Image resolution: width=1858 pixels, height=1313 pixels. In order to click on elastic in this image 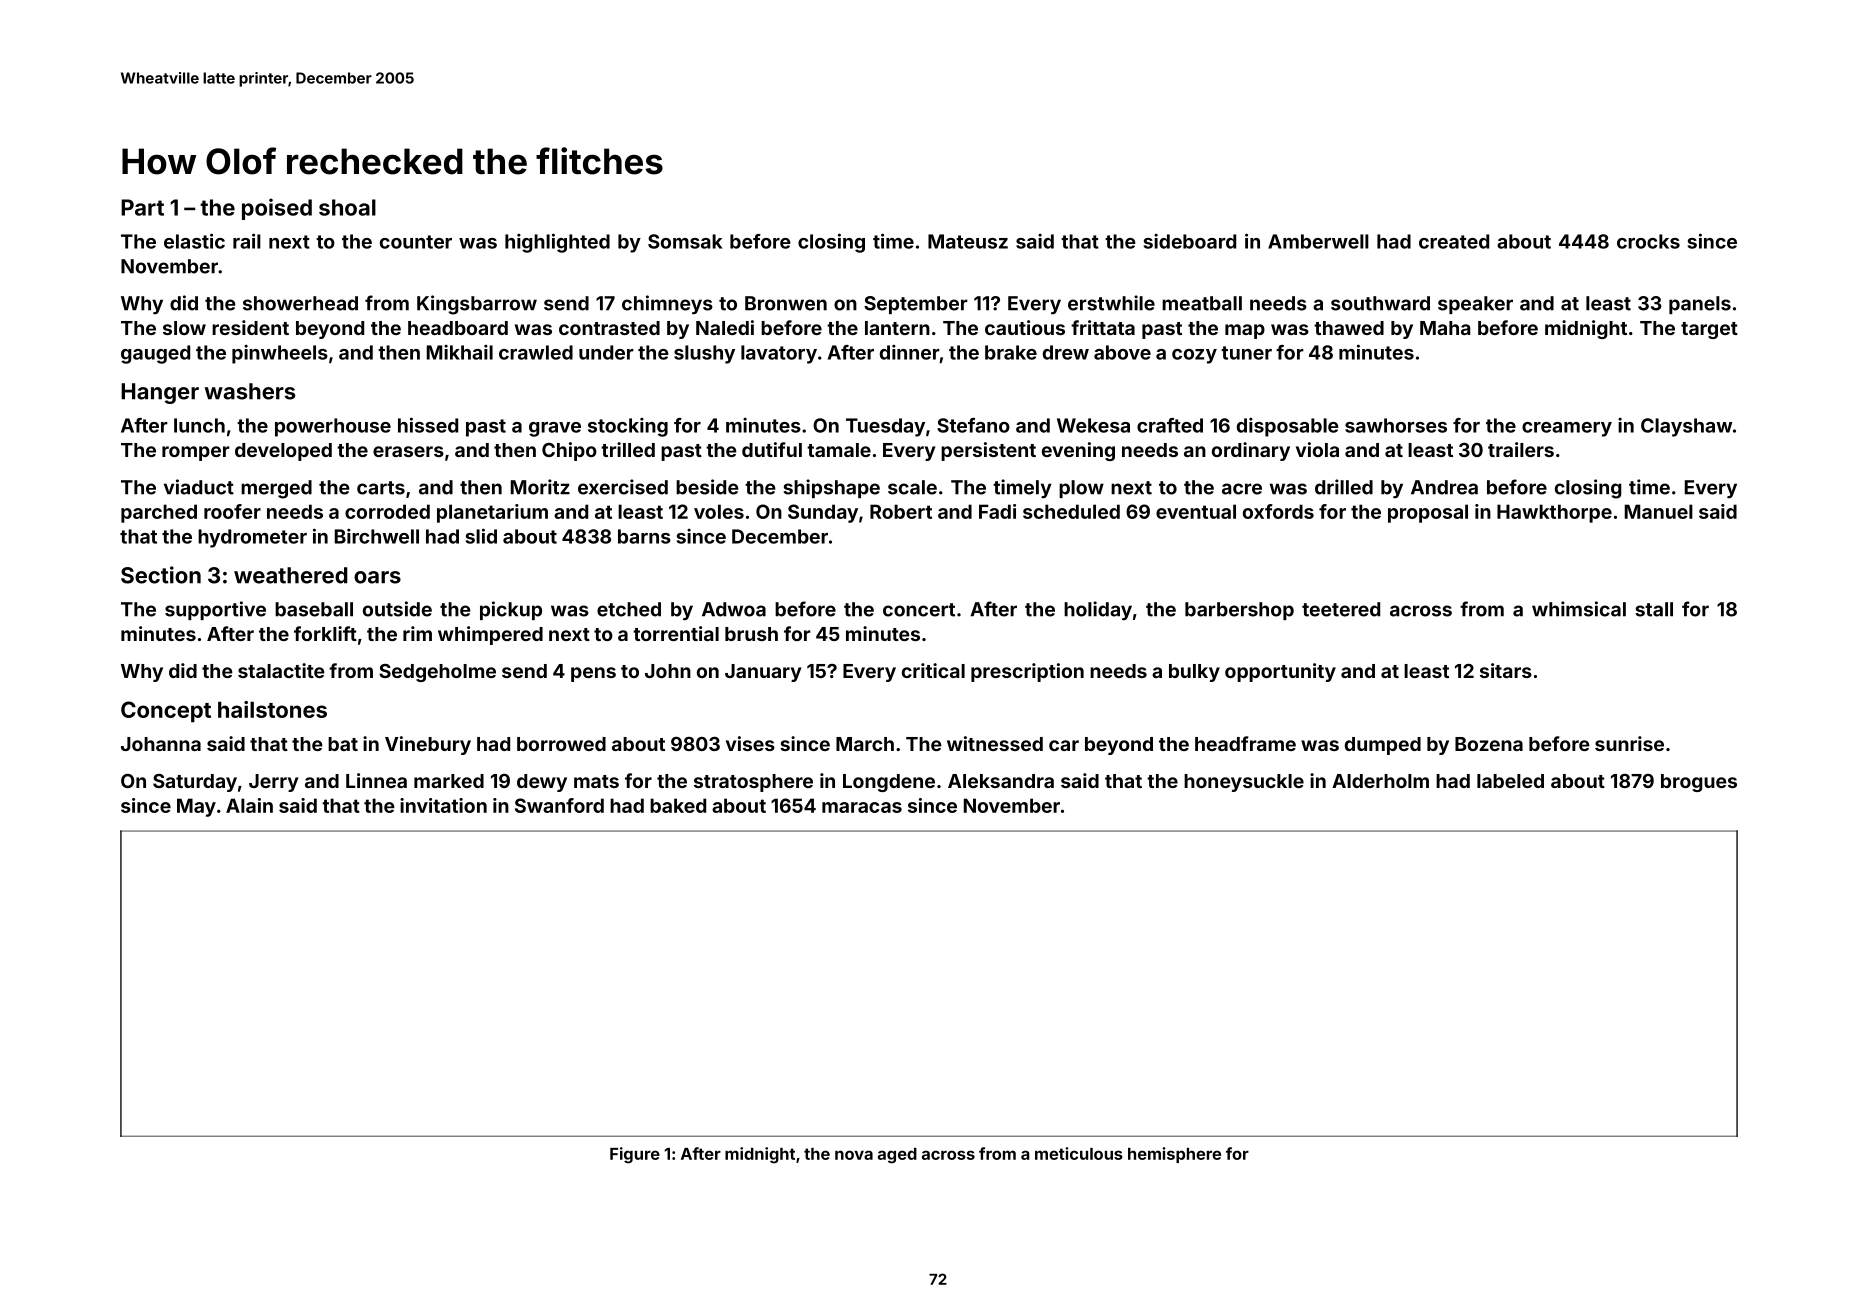, I will do `click(194, 241)`.
